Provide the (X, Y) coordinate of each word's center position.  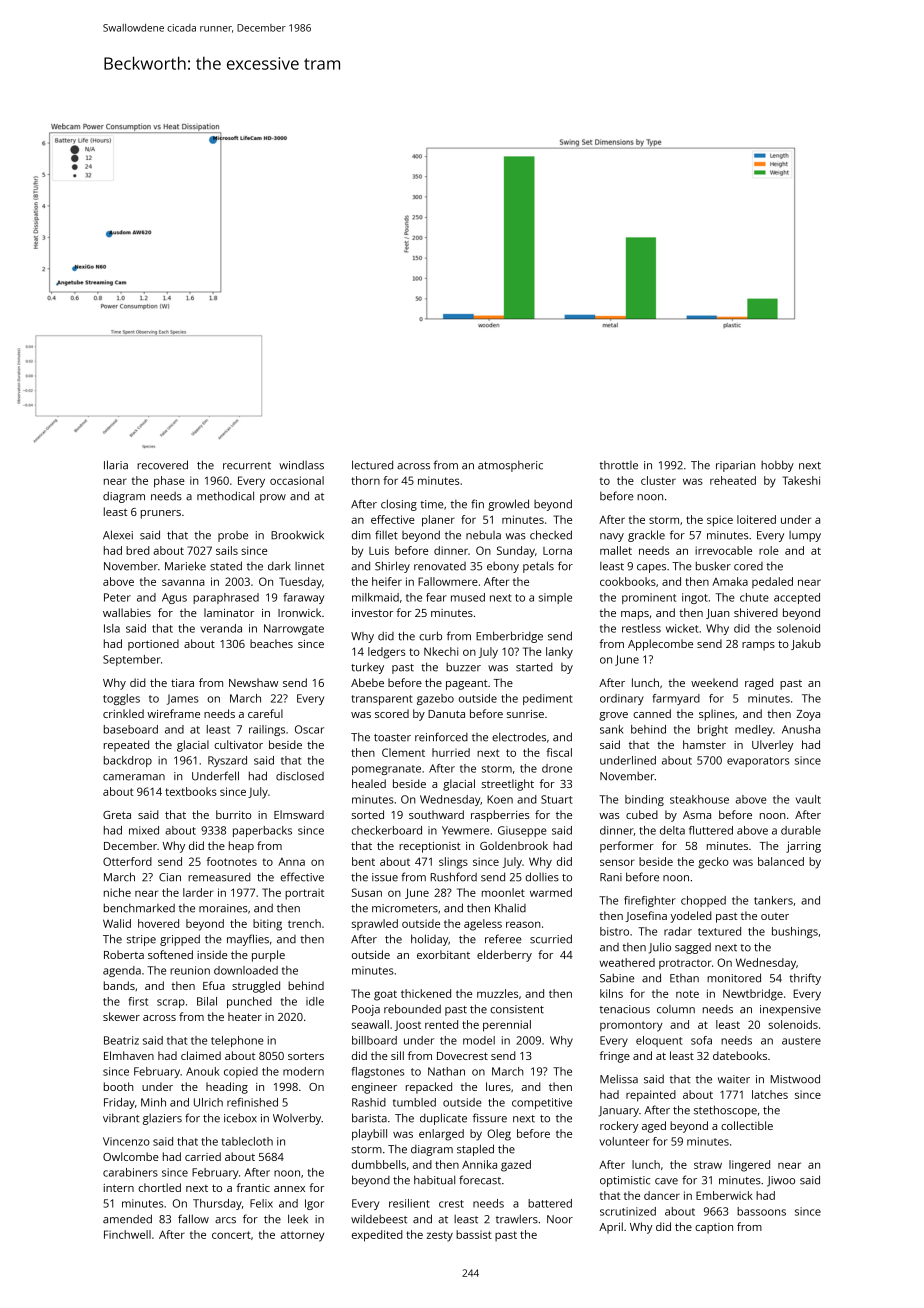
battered (550, 1203)
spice (720, 521)
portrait (304, 894)
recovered (162, 465)
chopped (703, 901)
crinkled (123, 713)
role (769, 550)
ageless (483, 925)
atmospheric (510, 466)
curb (430, 636)
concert (231, 1235)
